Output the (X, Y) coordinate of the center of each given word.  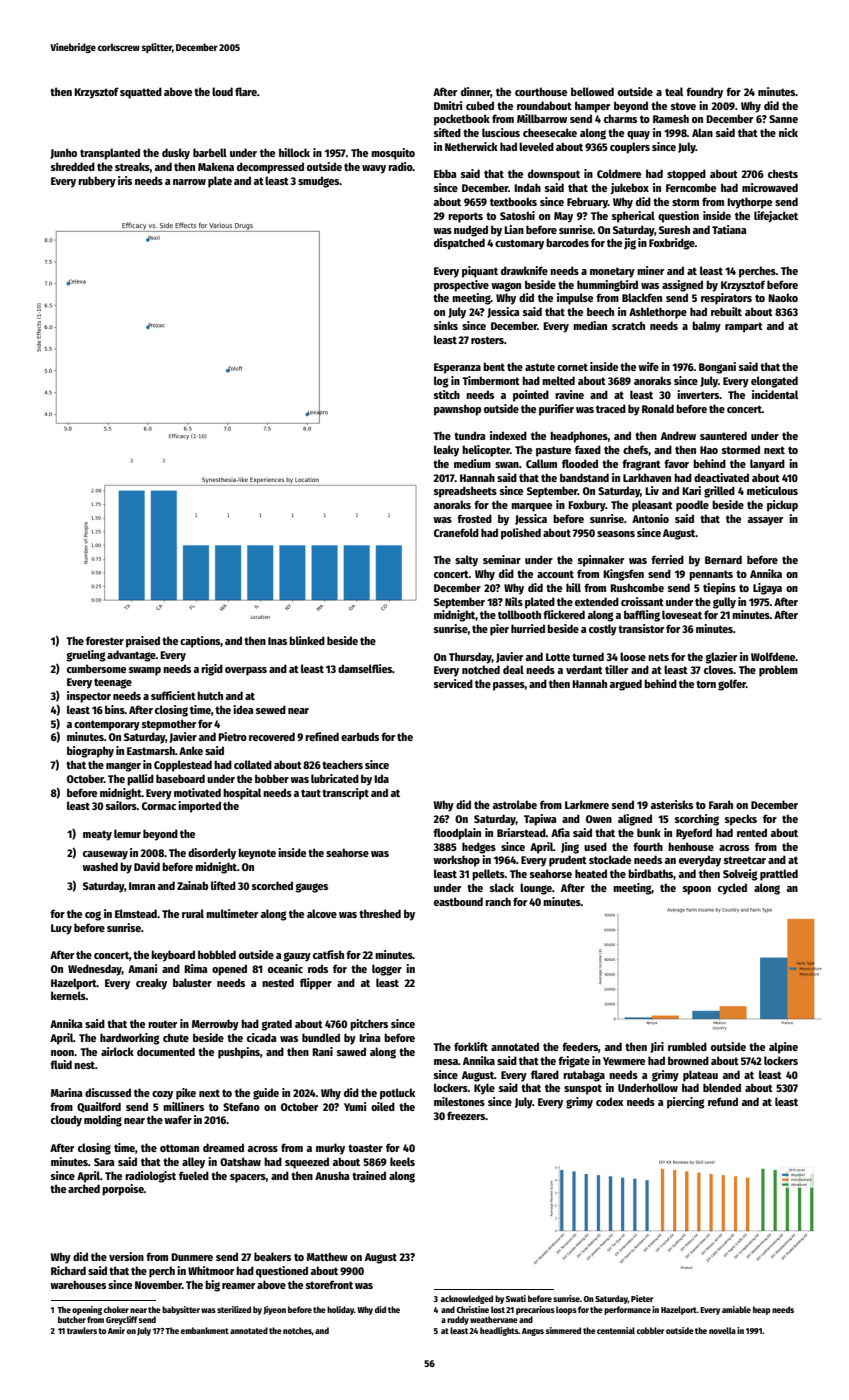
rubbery (97, 182)
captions (200, 642)
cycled (732, 889)
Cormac (159, 806)
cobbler (650, 1330)
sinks (446, 325)
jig (630, 244)
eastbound (458, 901)
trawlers (82, 1330)
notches (297, 1330)
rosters (487, 340)
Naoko (783, 297)
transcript (345, 794)
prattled (779, 875)
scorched (272, 885)
